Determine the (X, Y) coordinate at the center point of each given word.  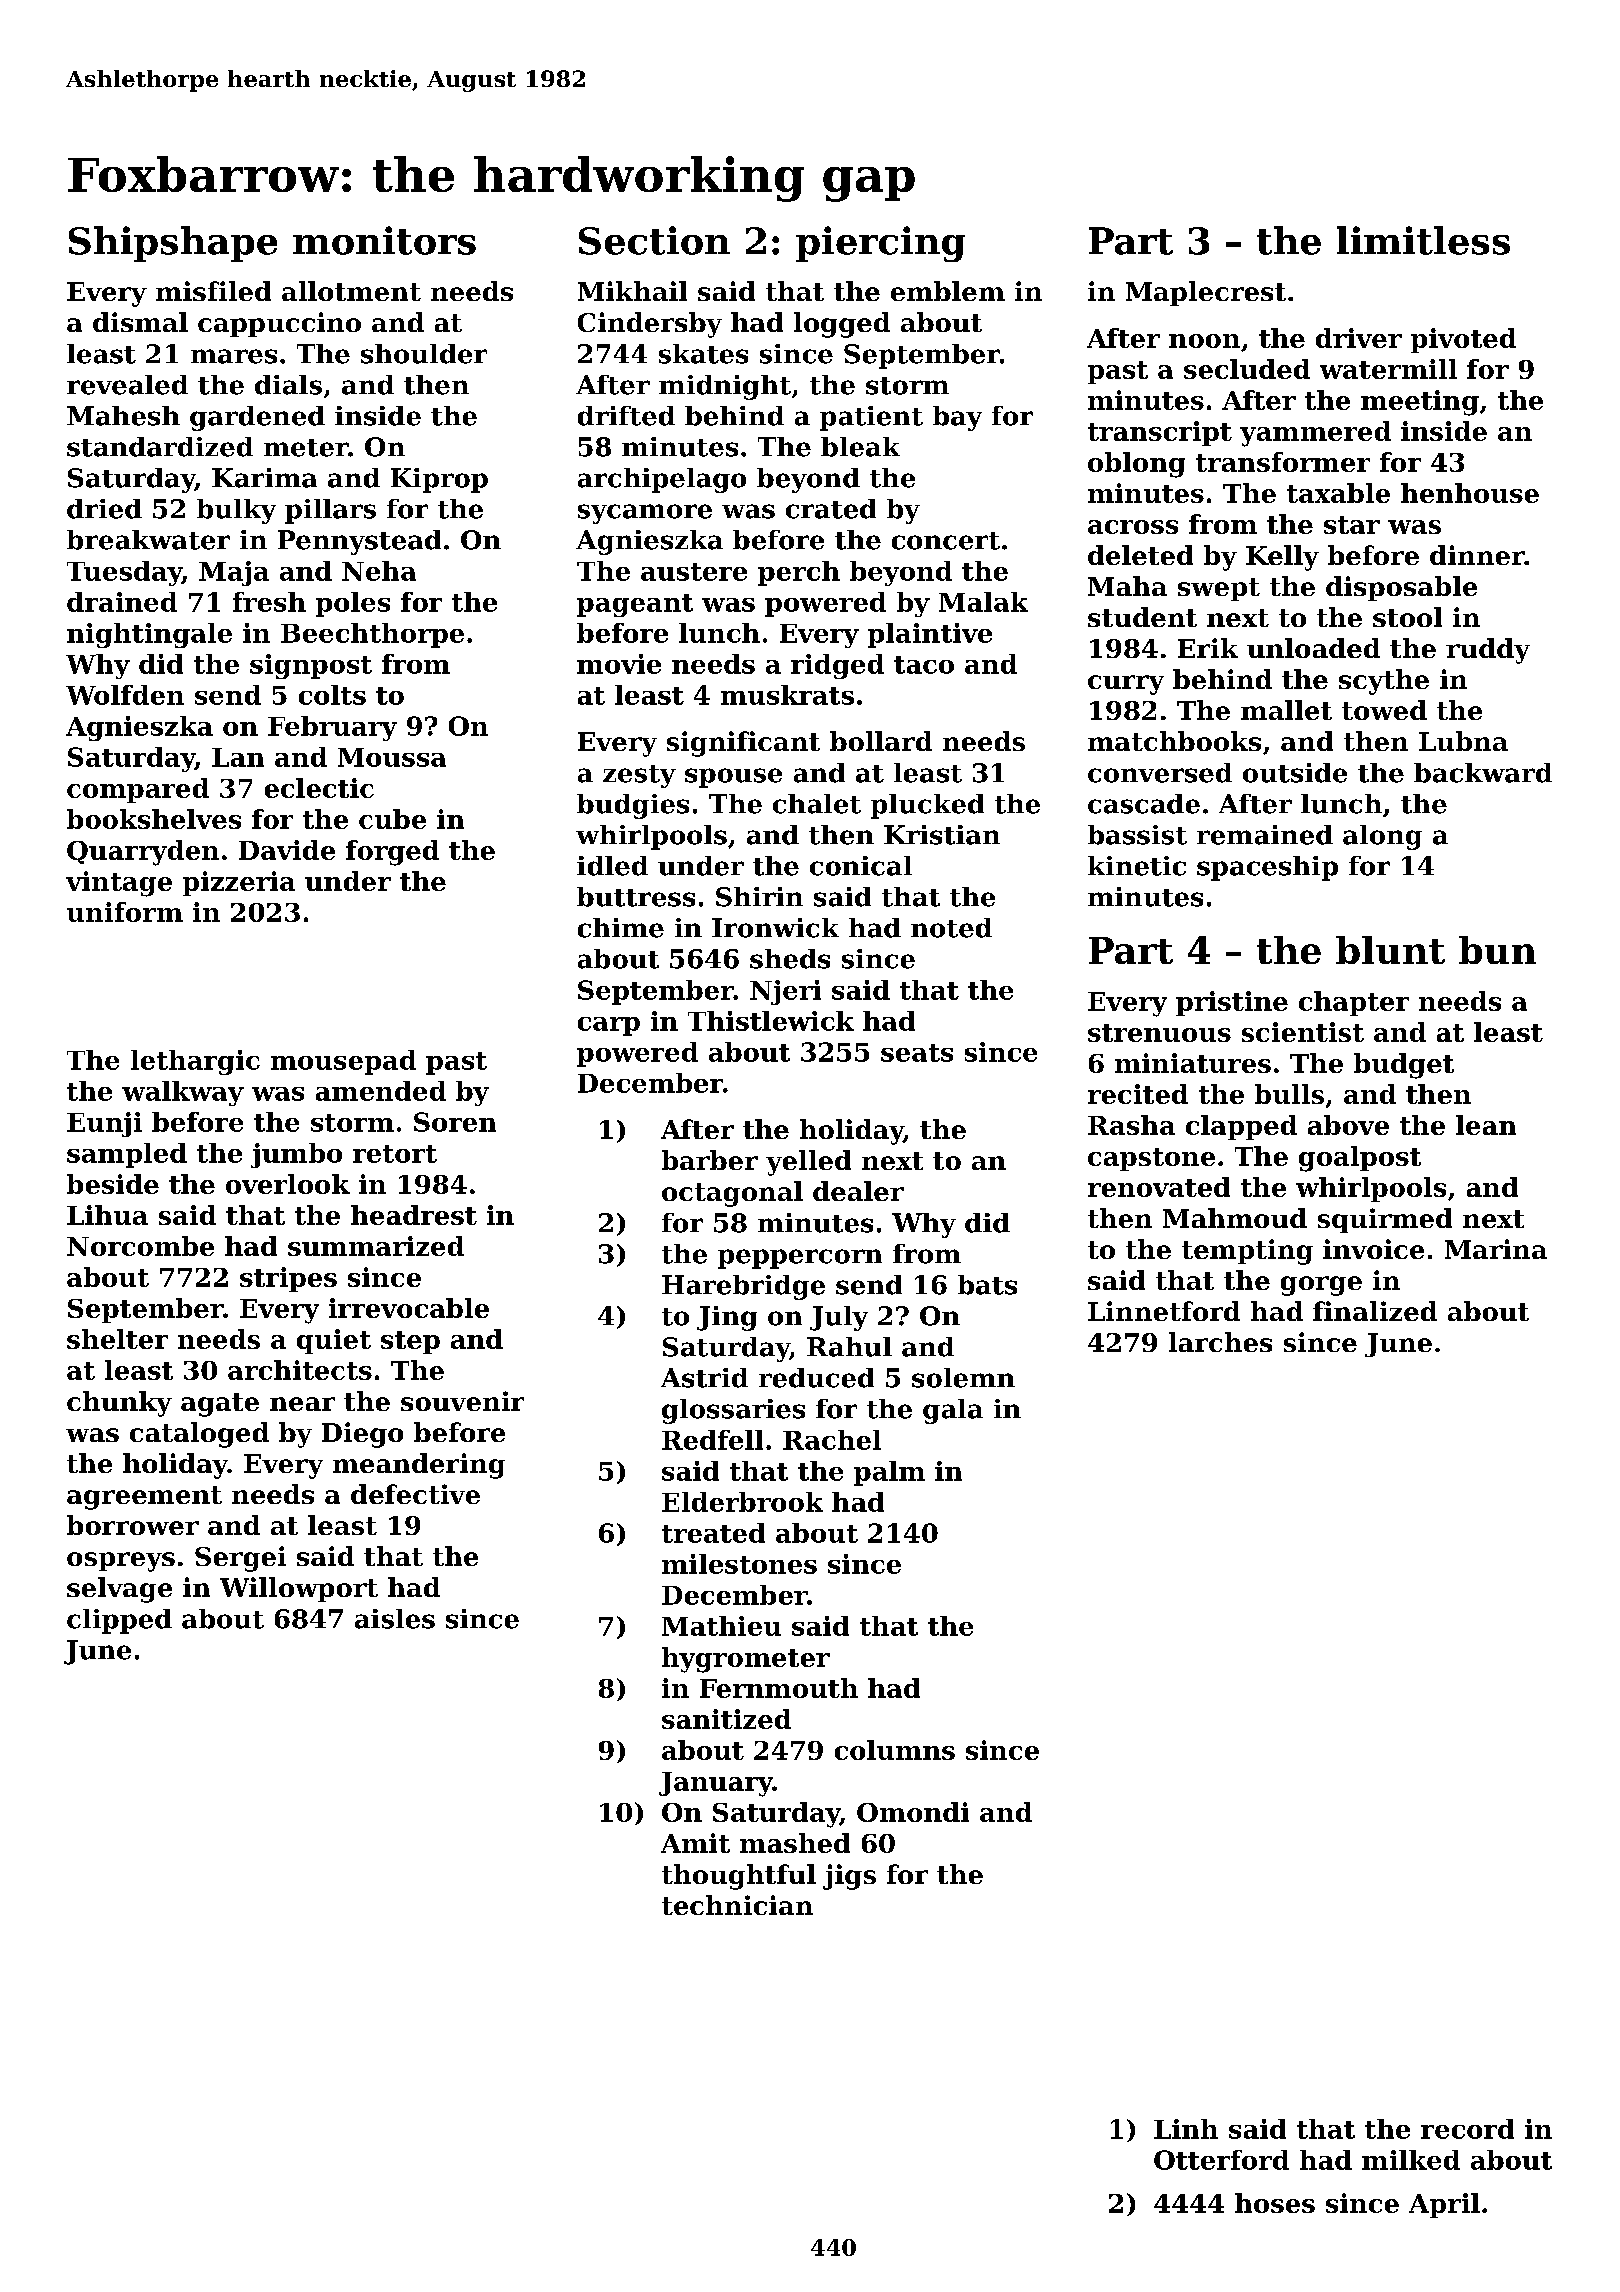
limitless (1423, 240)
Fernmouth (779, 1688)
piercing (880, 244)
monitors (384, 240)
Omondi (913, 1812)
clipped (119, 1621)
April (1444, 2205)
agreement (144, 1498)
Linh (1186, 2129)
